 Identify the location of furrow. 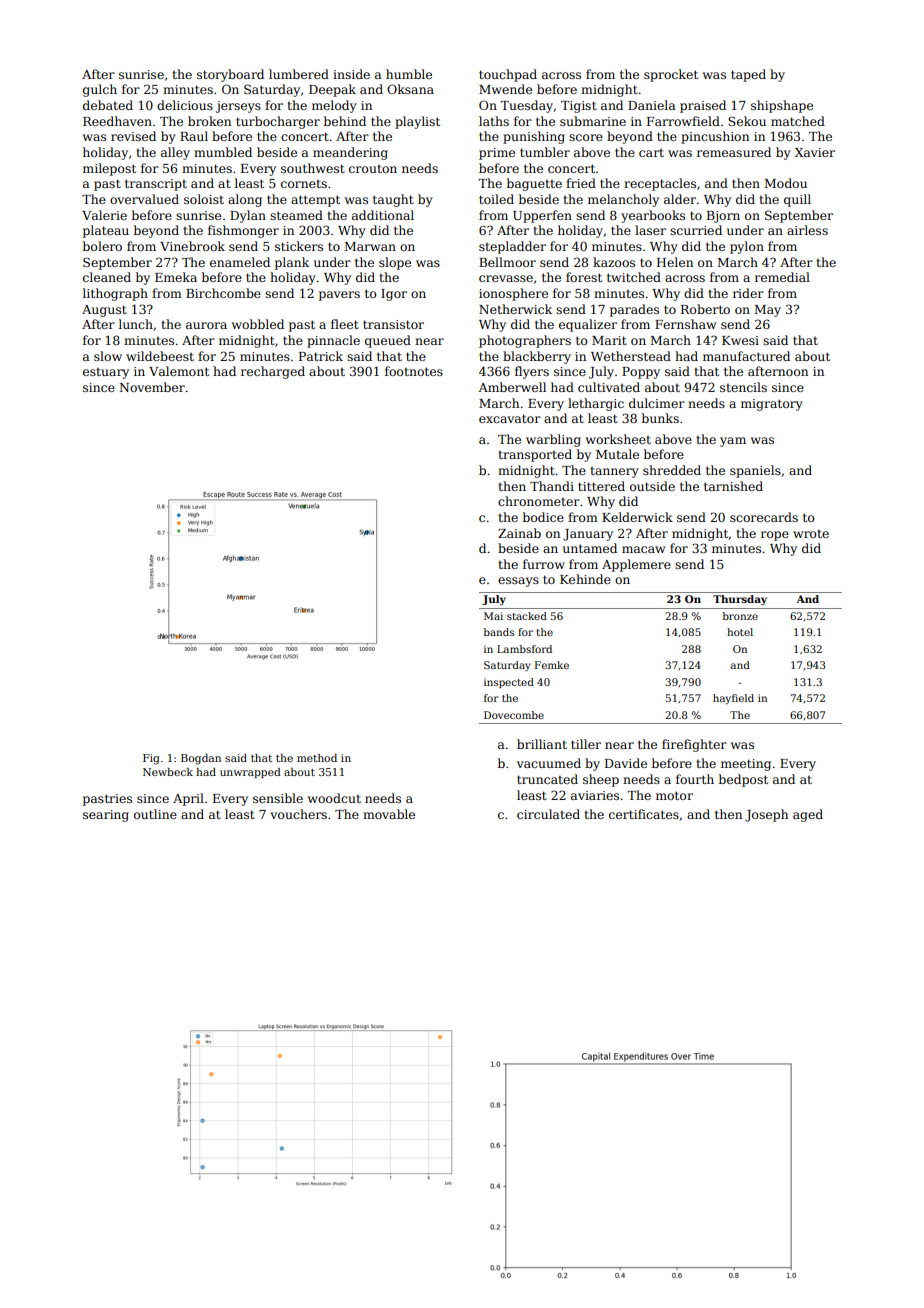
(544, 564).
